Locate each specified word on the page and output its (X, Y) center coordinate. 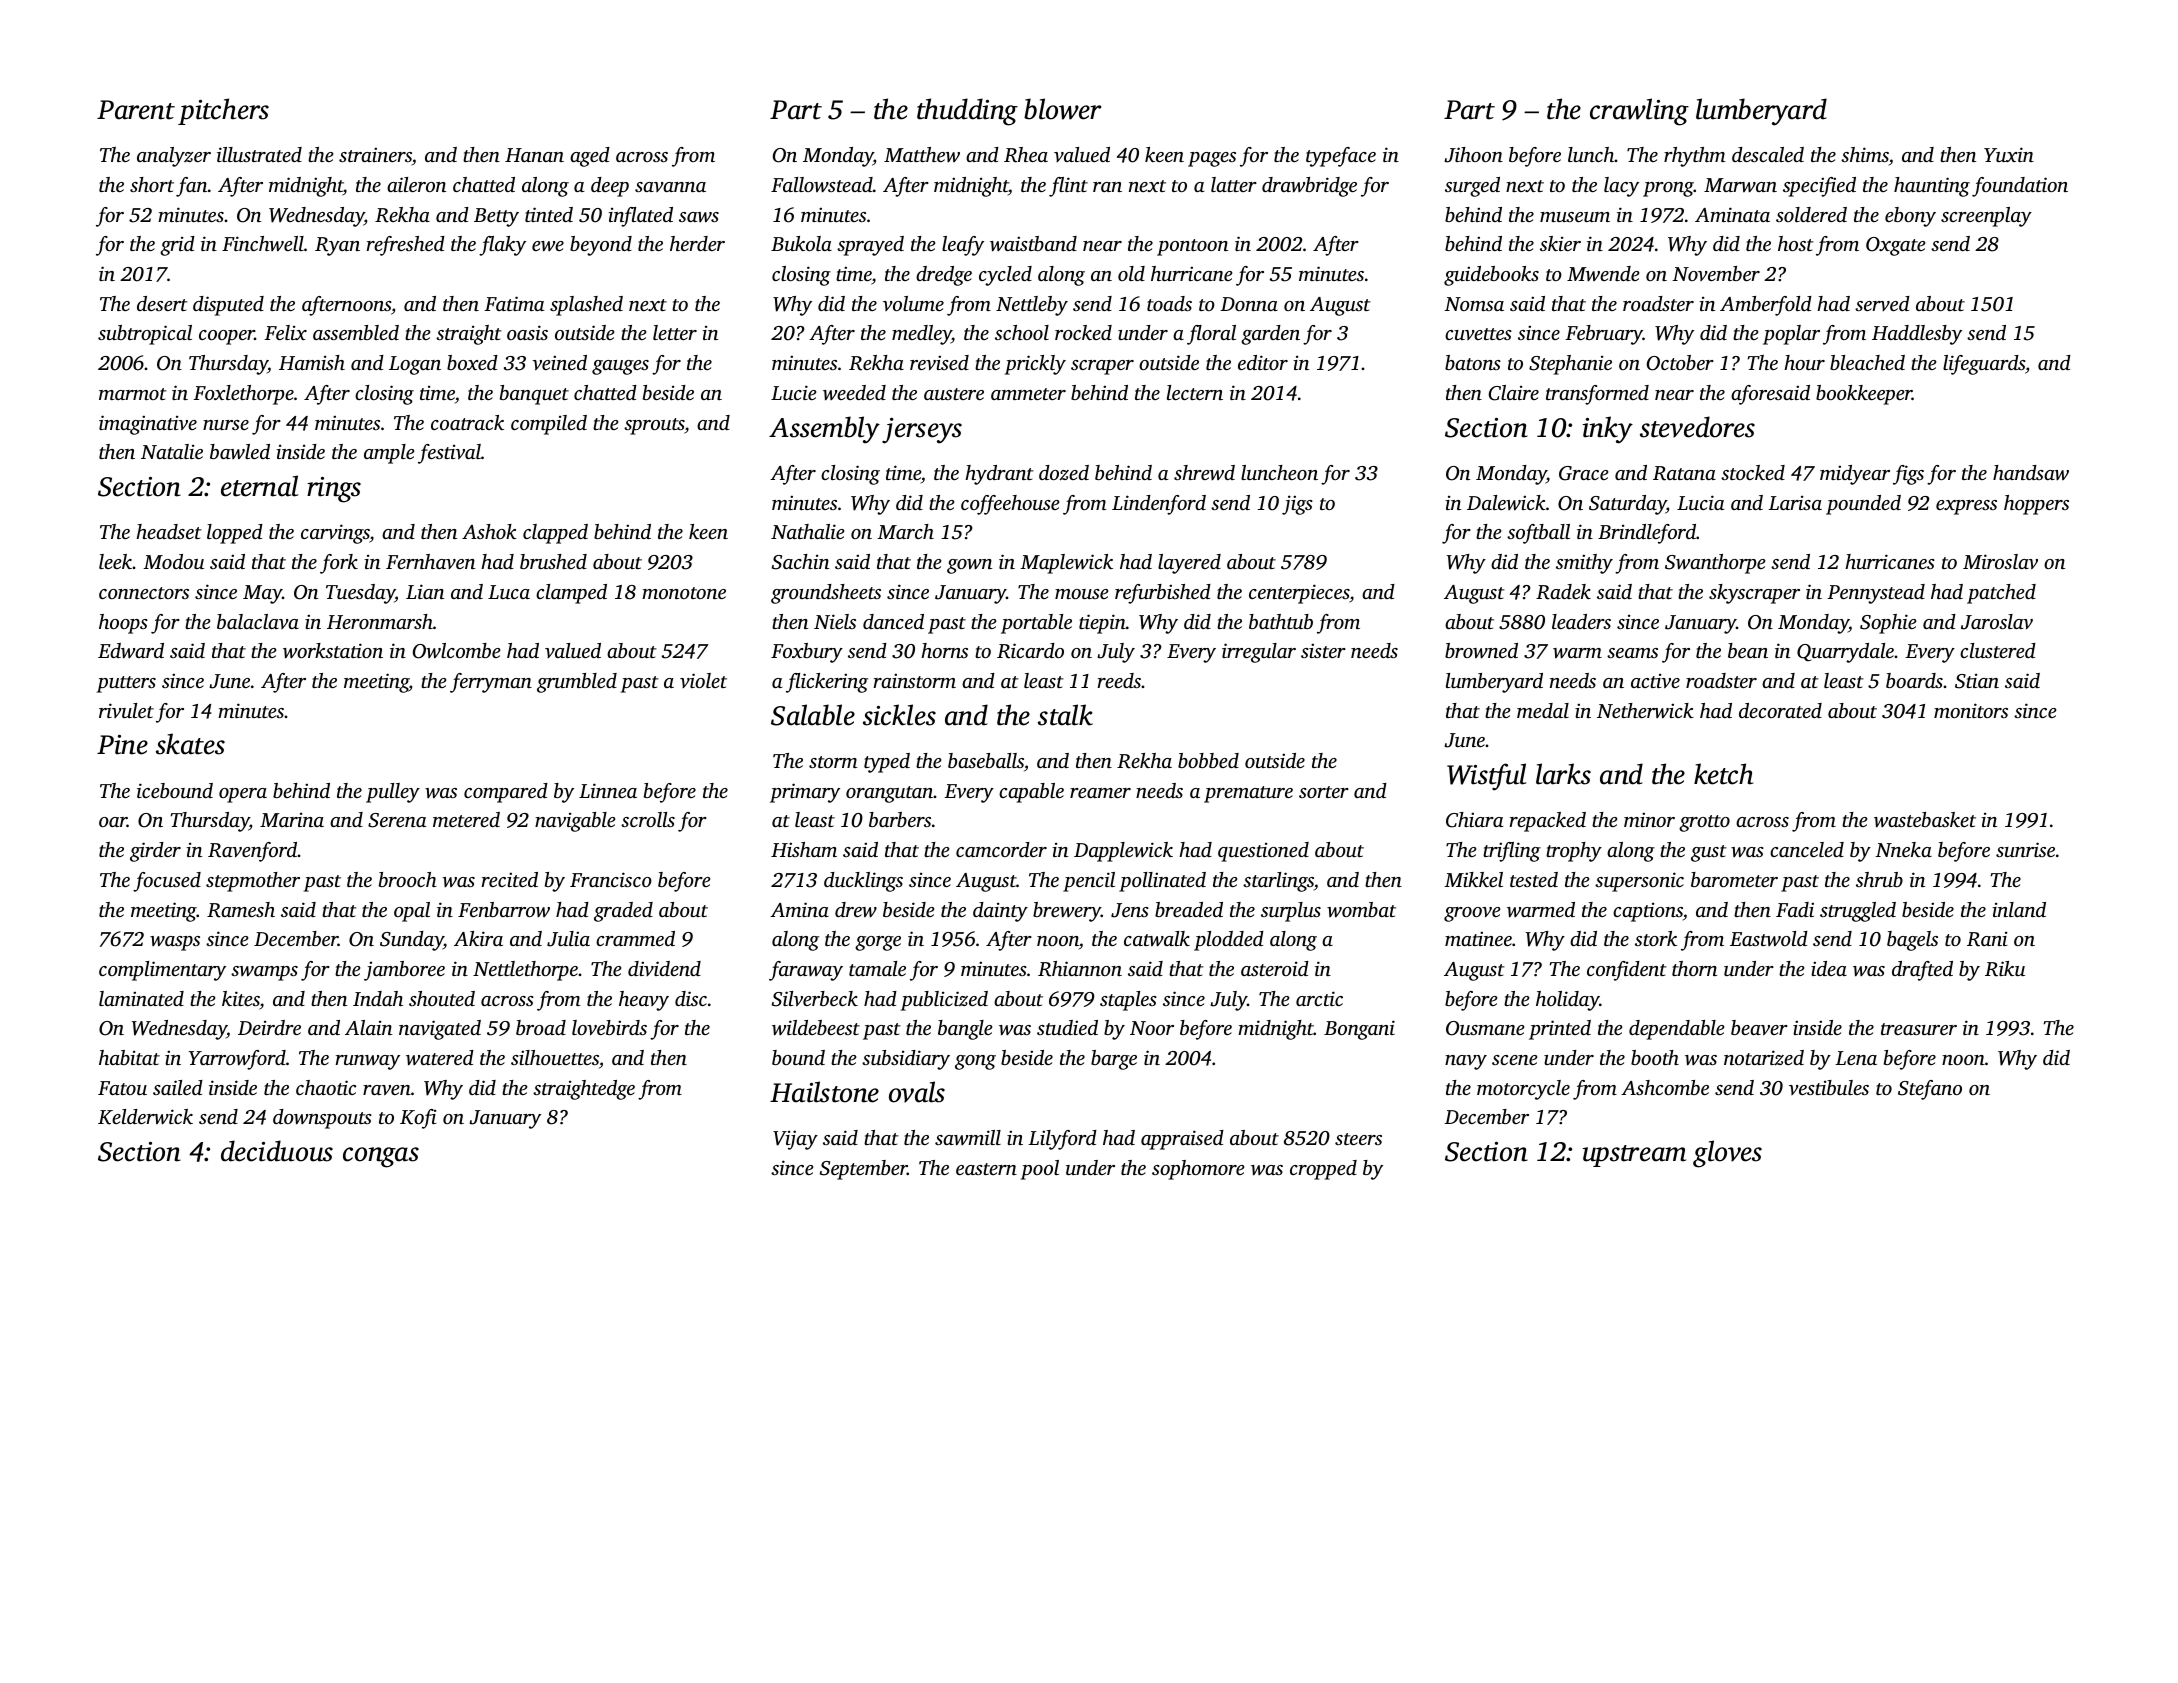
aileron (416, 184)
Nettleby (1032, 306)
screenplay (1986, 217)
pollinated (1162, 882)
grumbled (577, 683)
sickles (899, 715)
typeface (1341, 157)
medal (1543, 710)
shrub (1879, 879)
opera (243, 795)
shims (1865, 156)
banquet (534, 395)
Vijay (795, 1140)
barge (1114, 1060)
